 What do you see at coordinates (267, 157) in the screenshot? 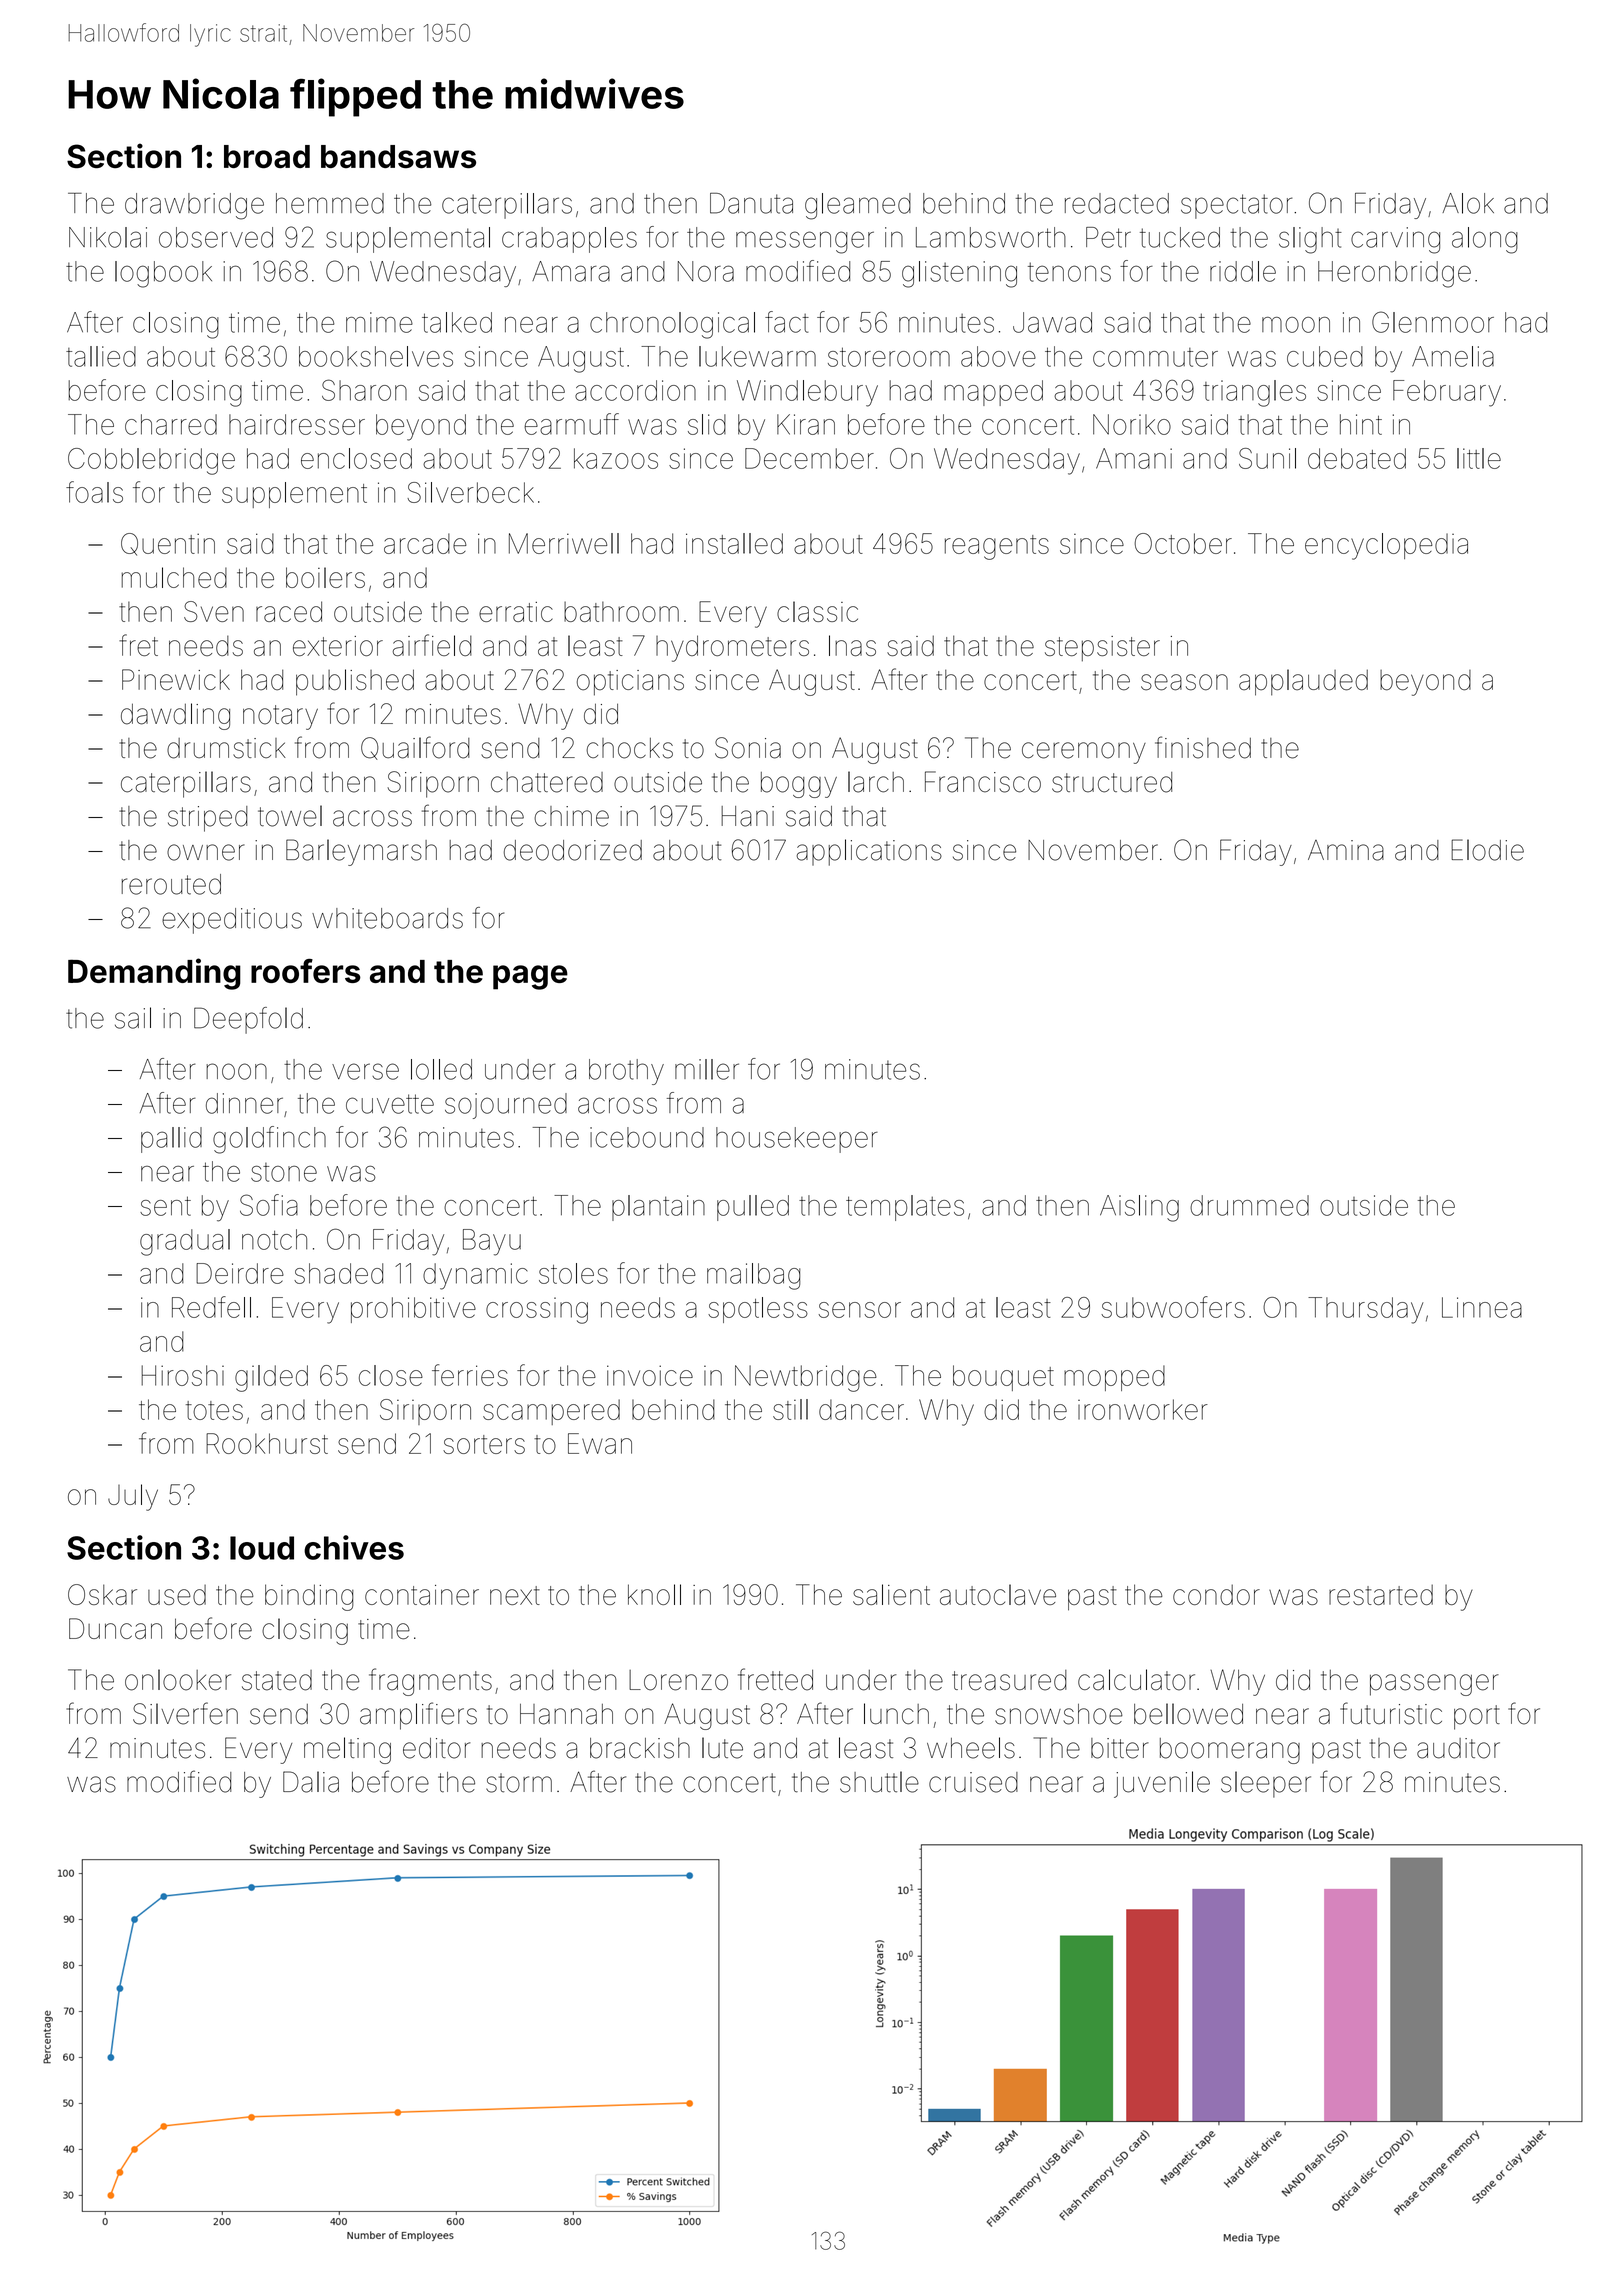
I see `broad` at bounding box center [267, 157].
